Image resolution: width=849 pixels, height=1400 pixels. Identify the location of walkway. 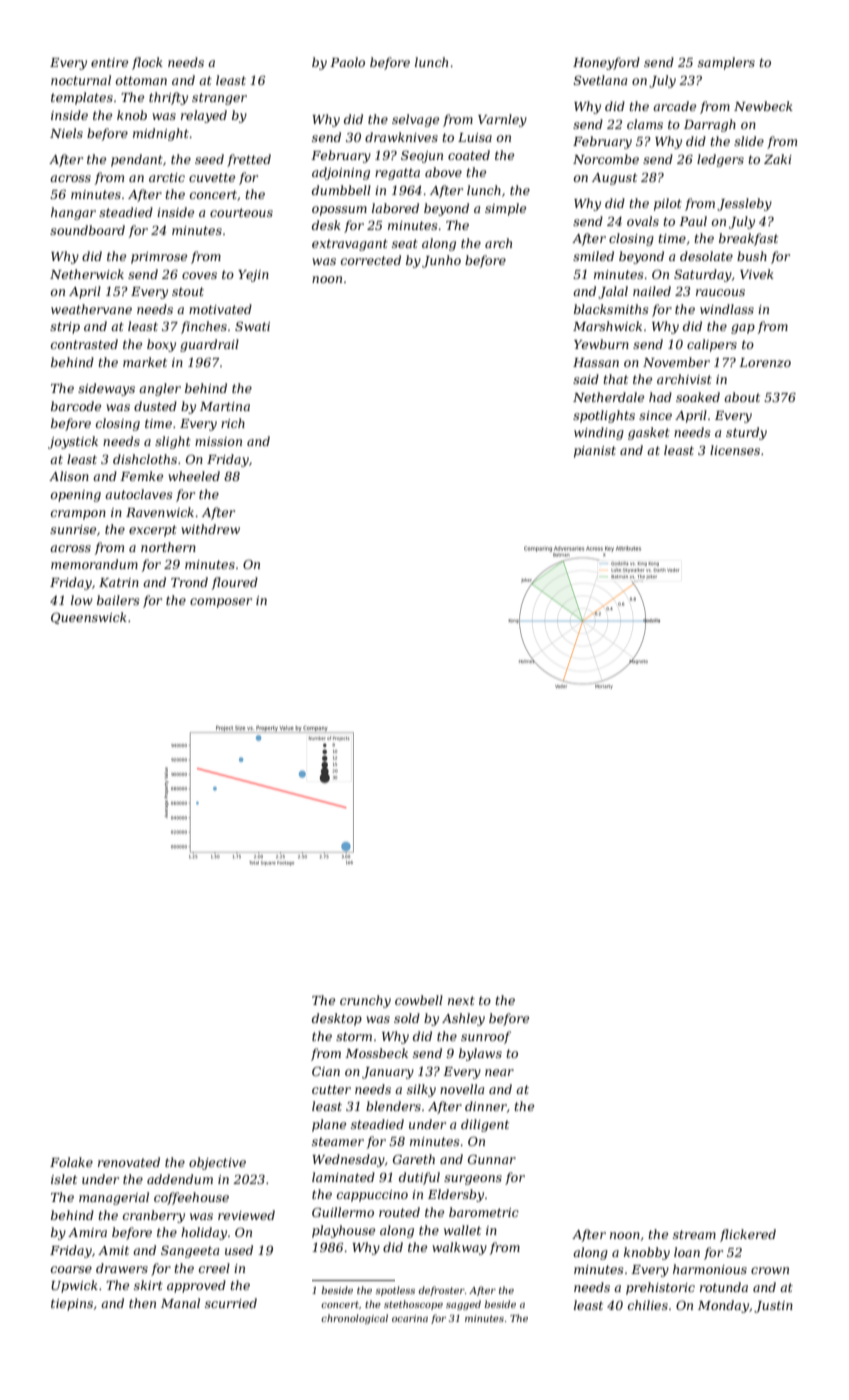
(459, 1248).
